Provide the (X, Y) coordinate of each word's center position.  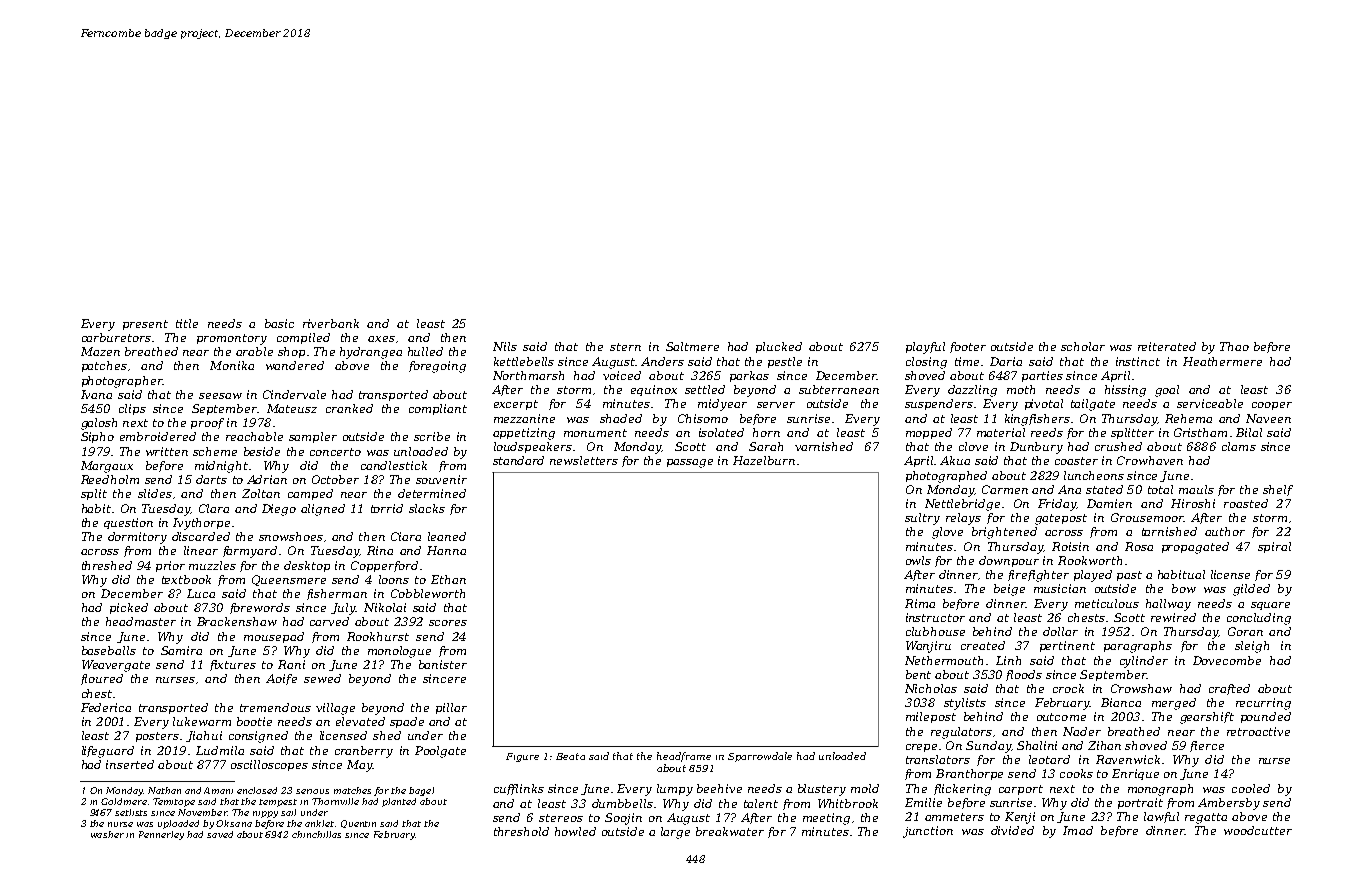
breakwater (730, 831)
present (145, 325)
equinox (654, 390)
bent (918, 674)
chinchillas (316, 834)
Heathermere (1222, 361)
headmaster (141, 621)
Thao (1234, 346)
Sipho (97, 437)
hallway (1168, 605)
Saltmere (692, 346)
